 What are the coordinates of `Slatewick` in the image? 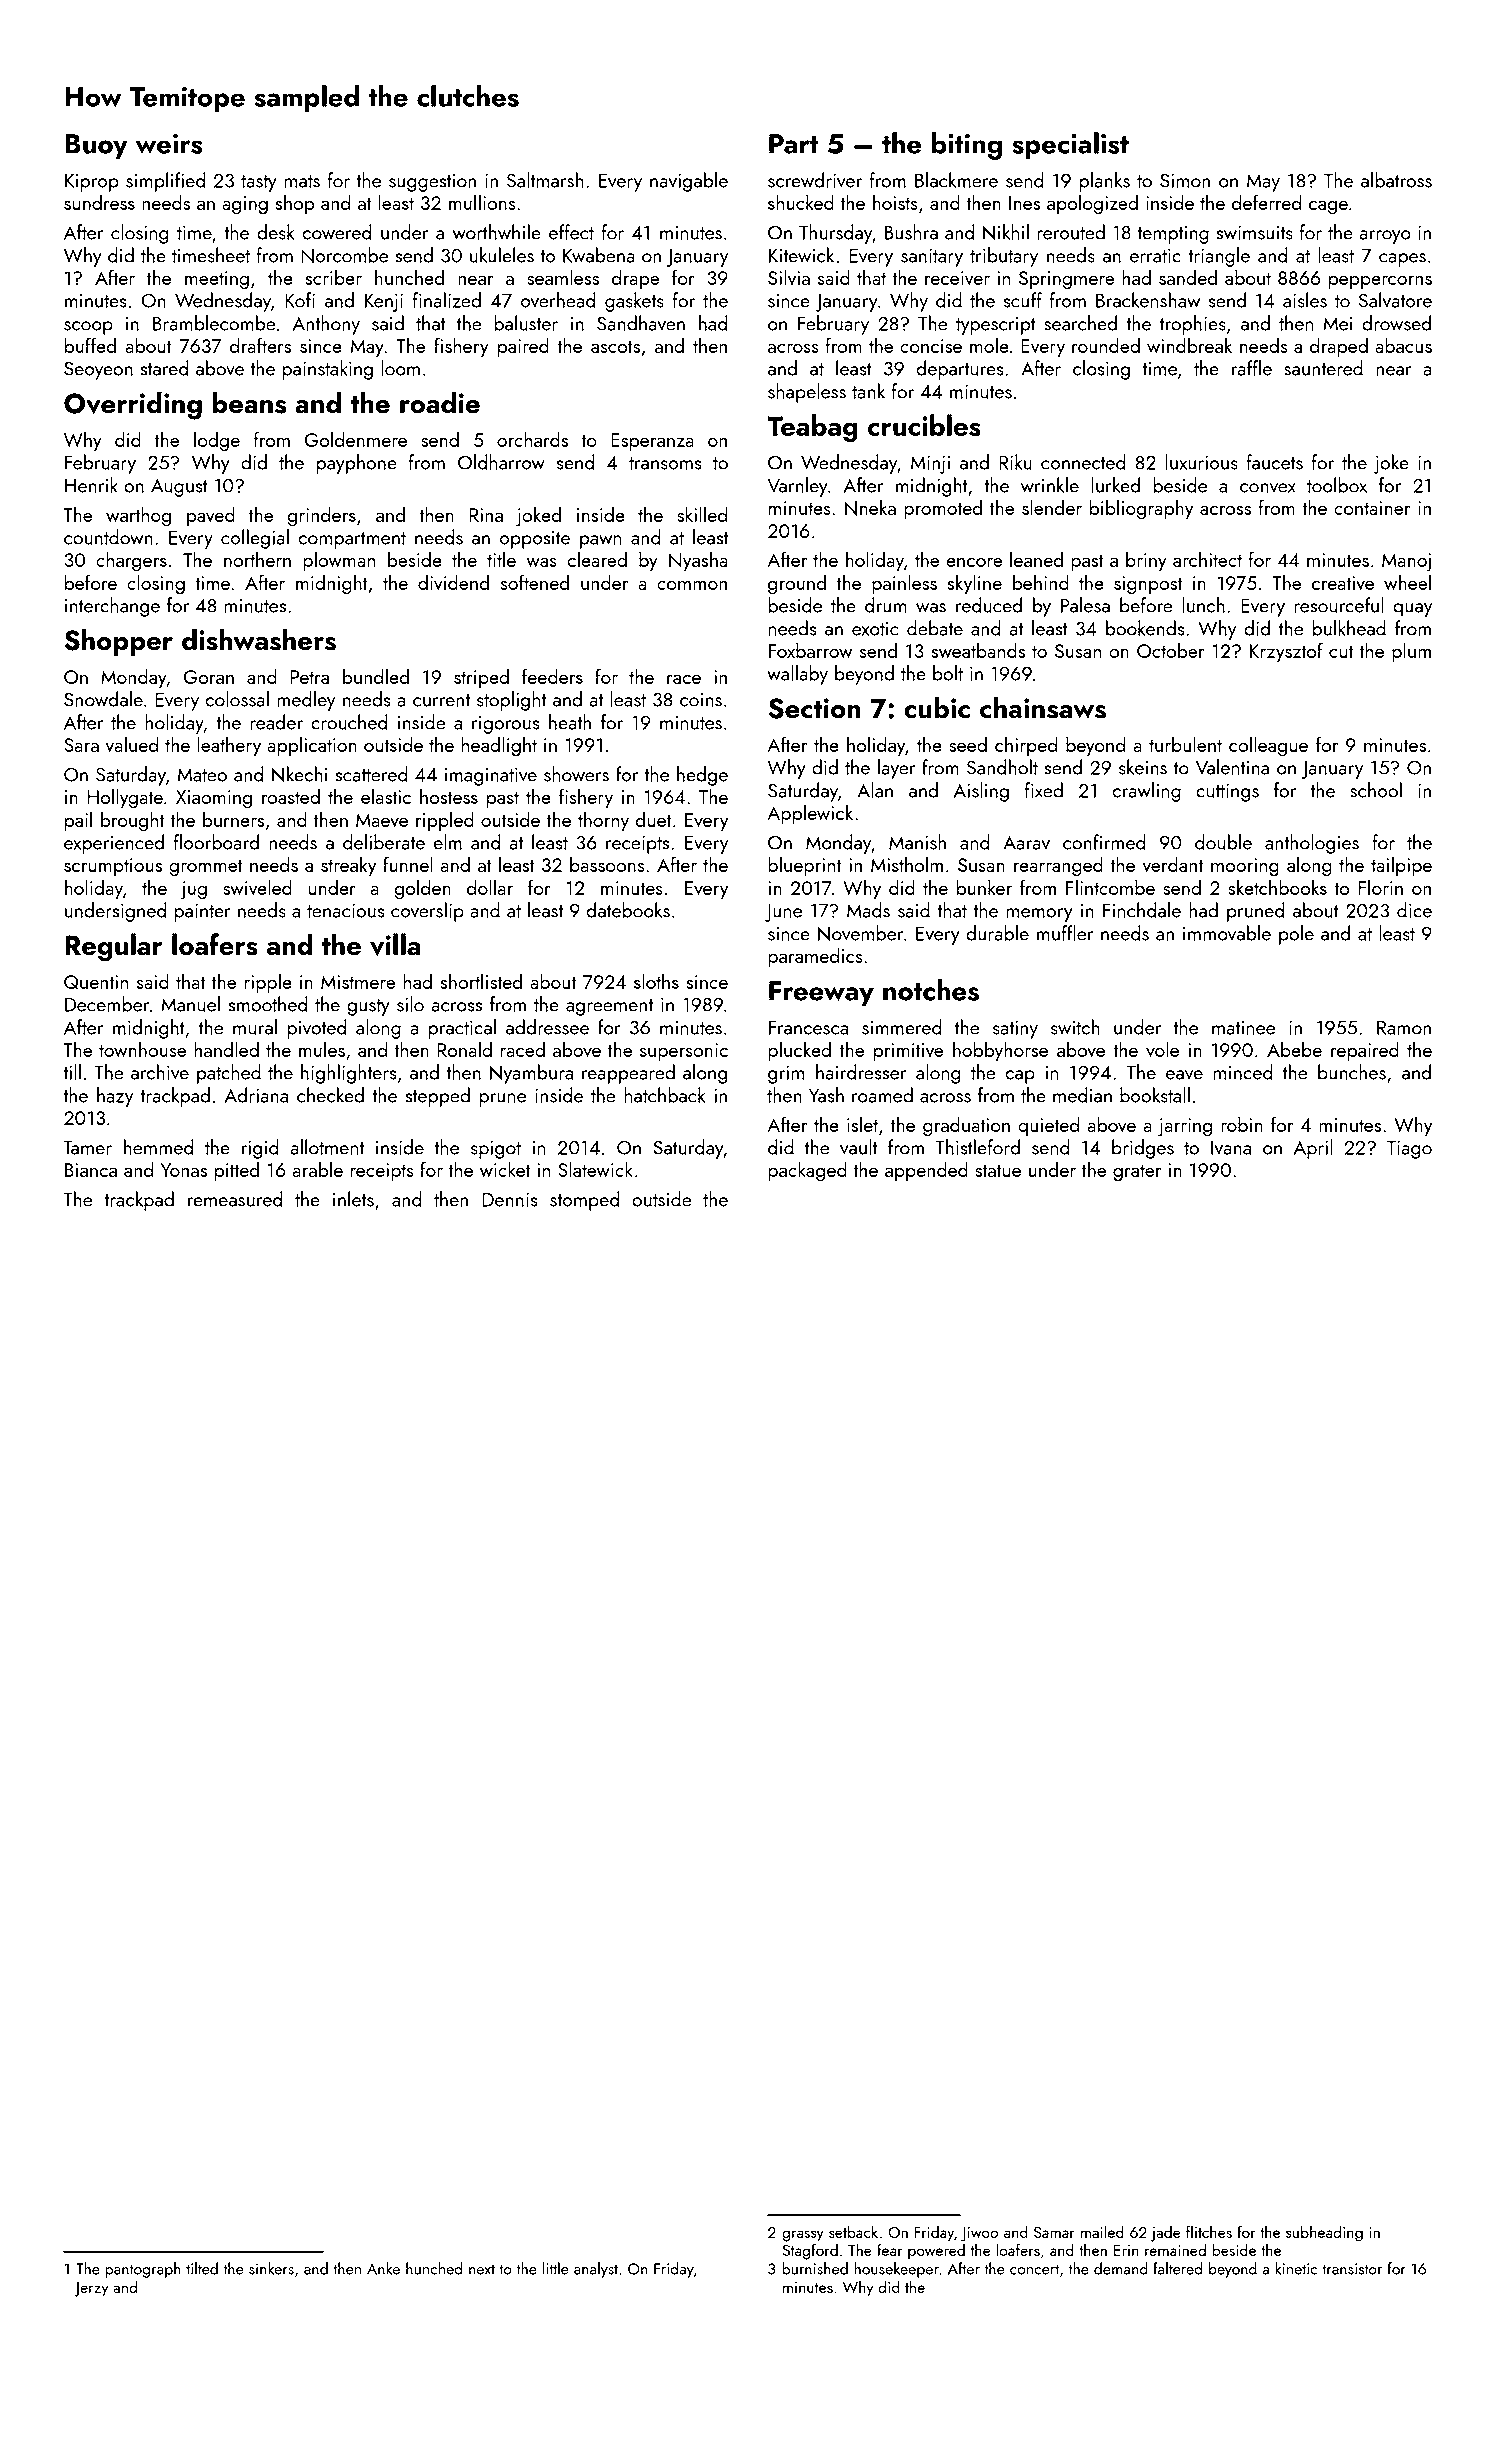 It's located at (595, 1169).
